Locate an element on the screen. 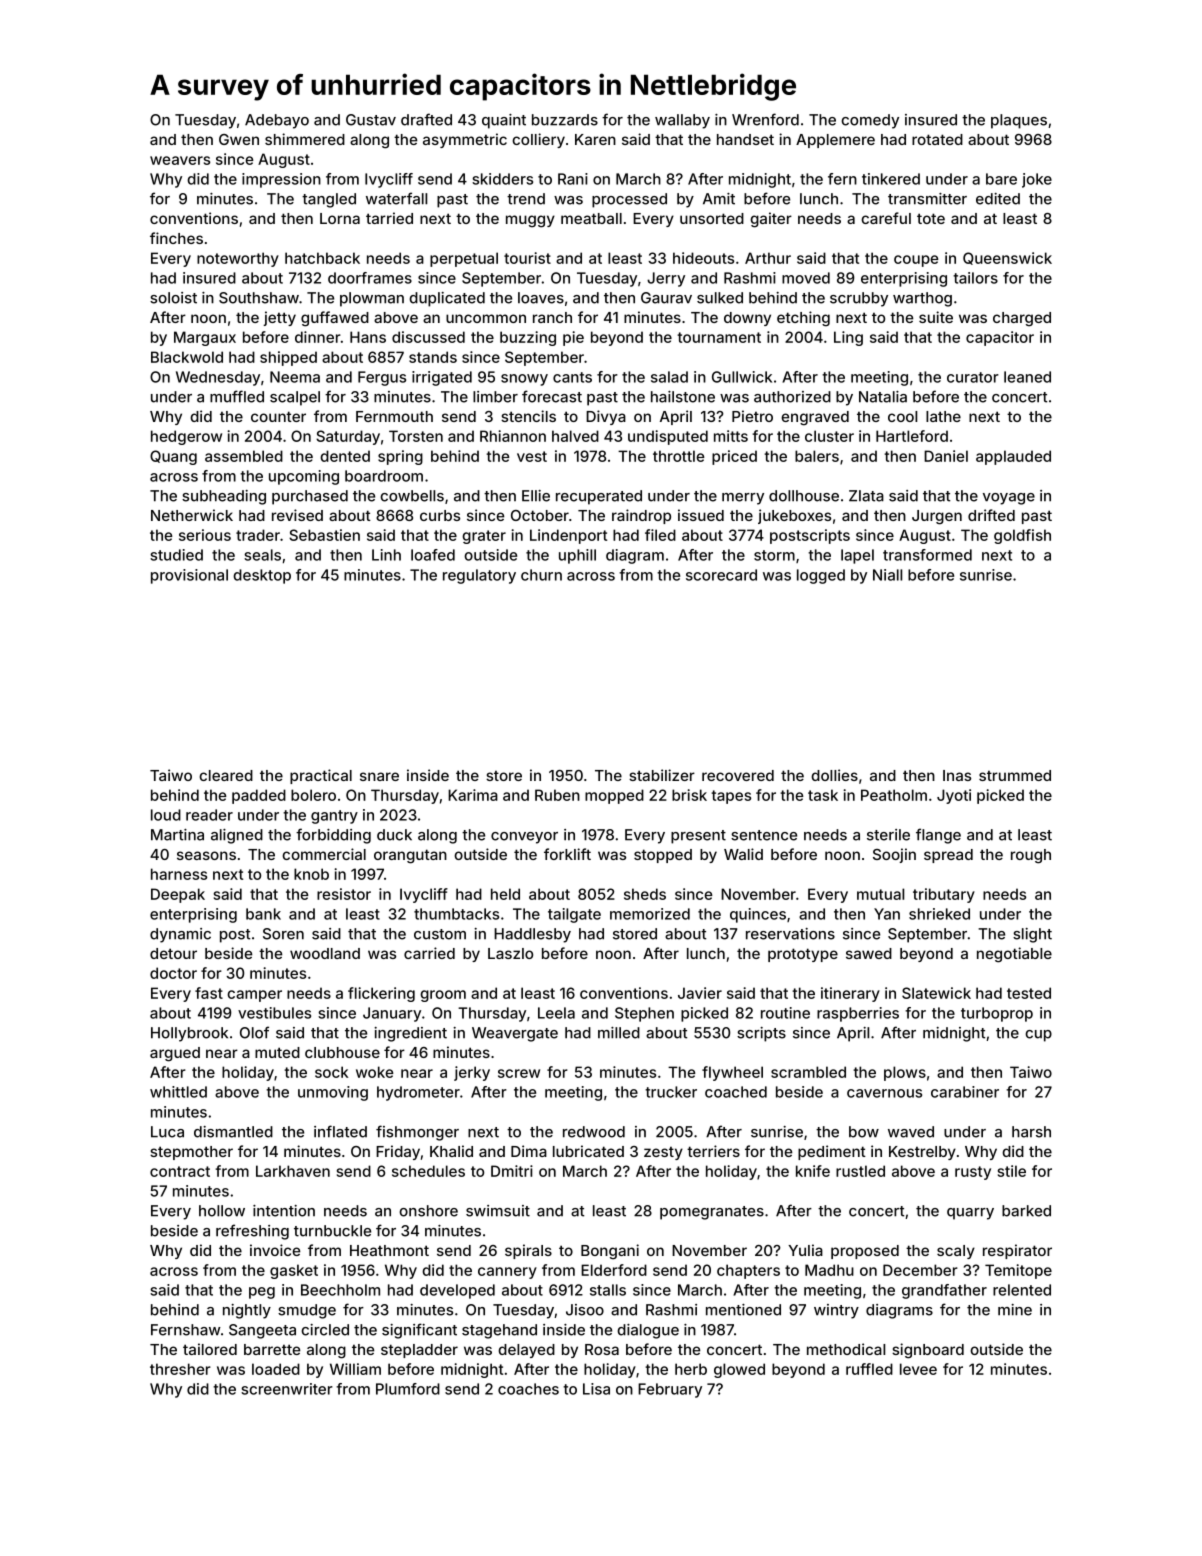 The height and width of the screenshot is (1556, 1202). October is located at coordinates (540, 515).
